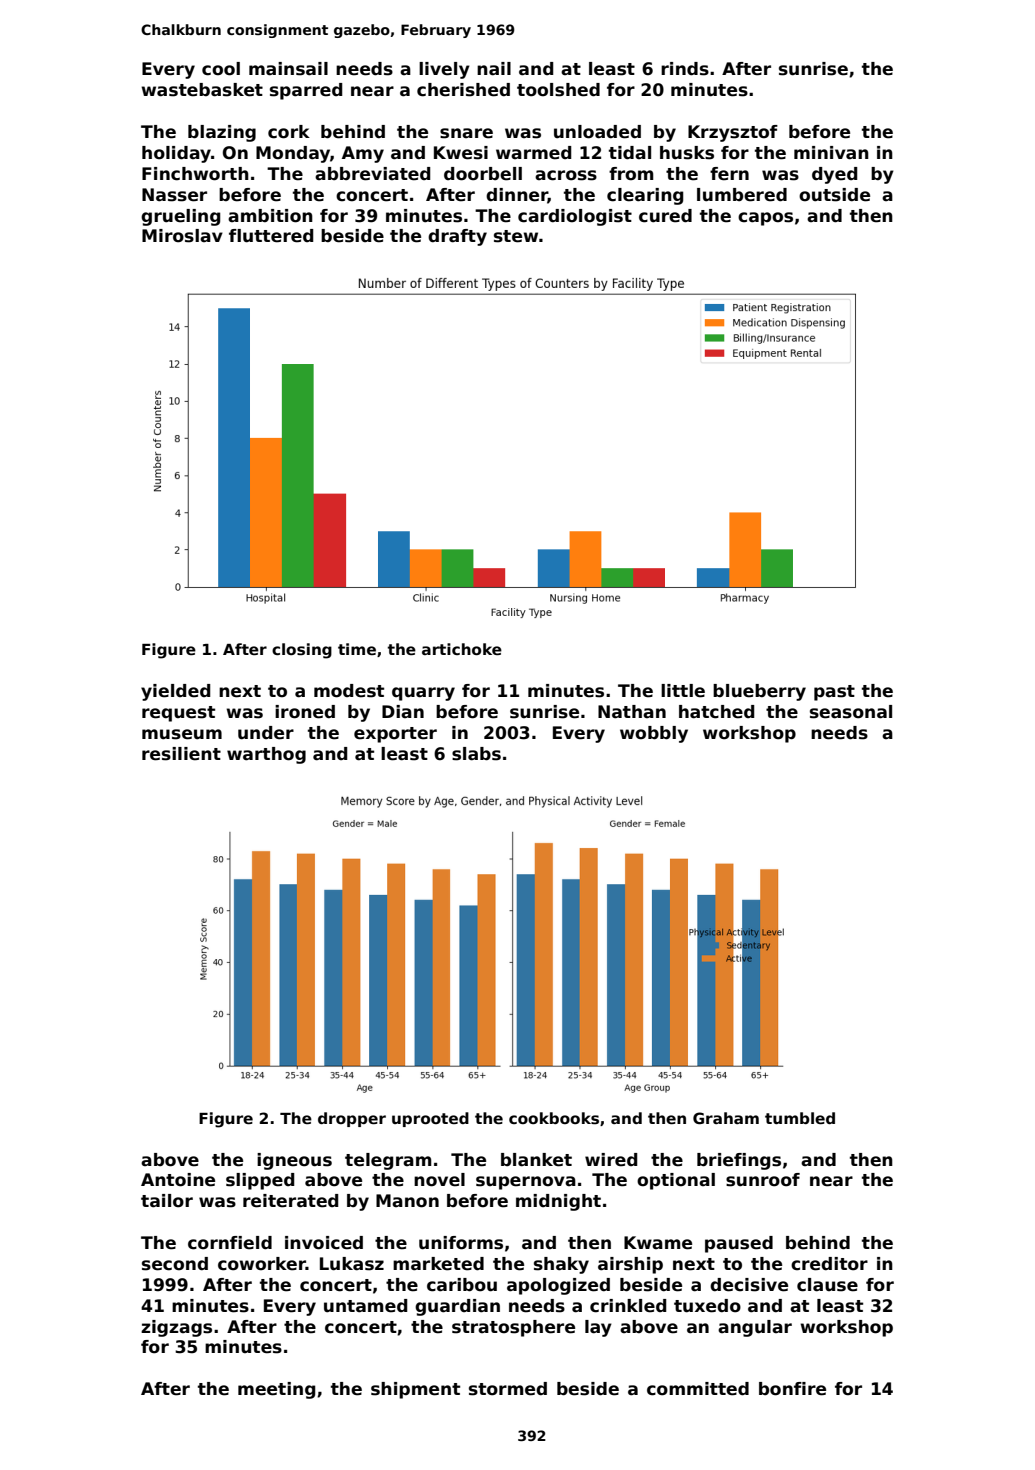 Image resolution: width=1035 pixels, height=1470 pixels. Describe the element at coordinates (262, 1264) in the image. I see `coworker` at that location.
